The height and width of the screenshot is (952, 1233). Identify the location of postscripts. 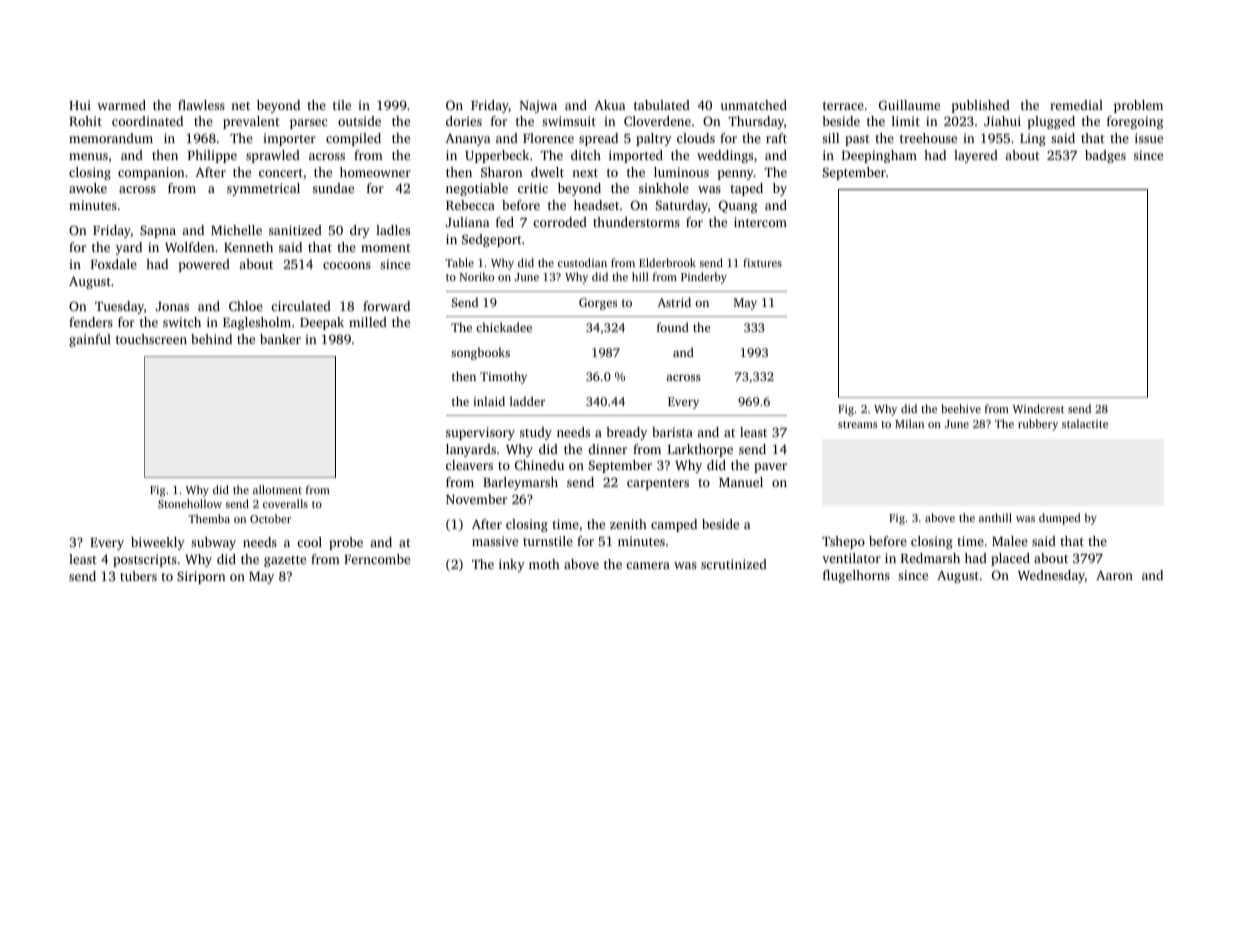
(145, 560).
